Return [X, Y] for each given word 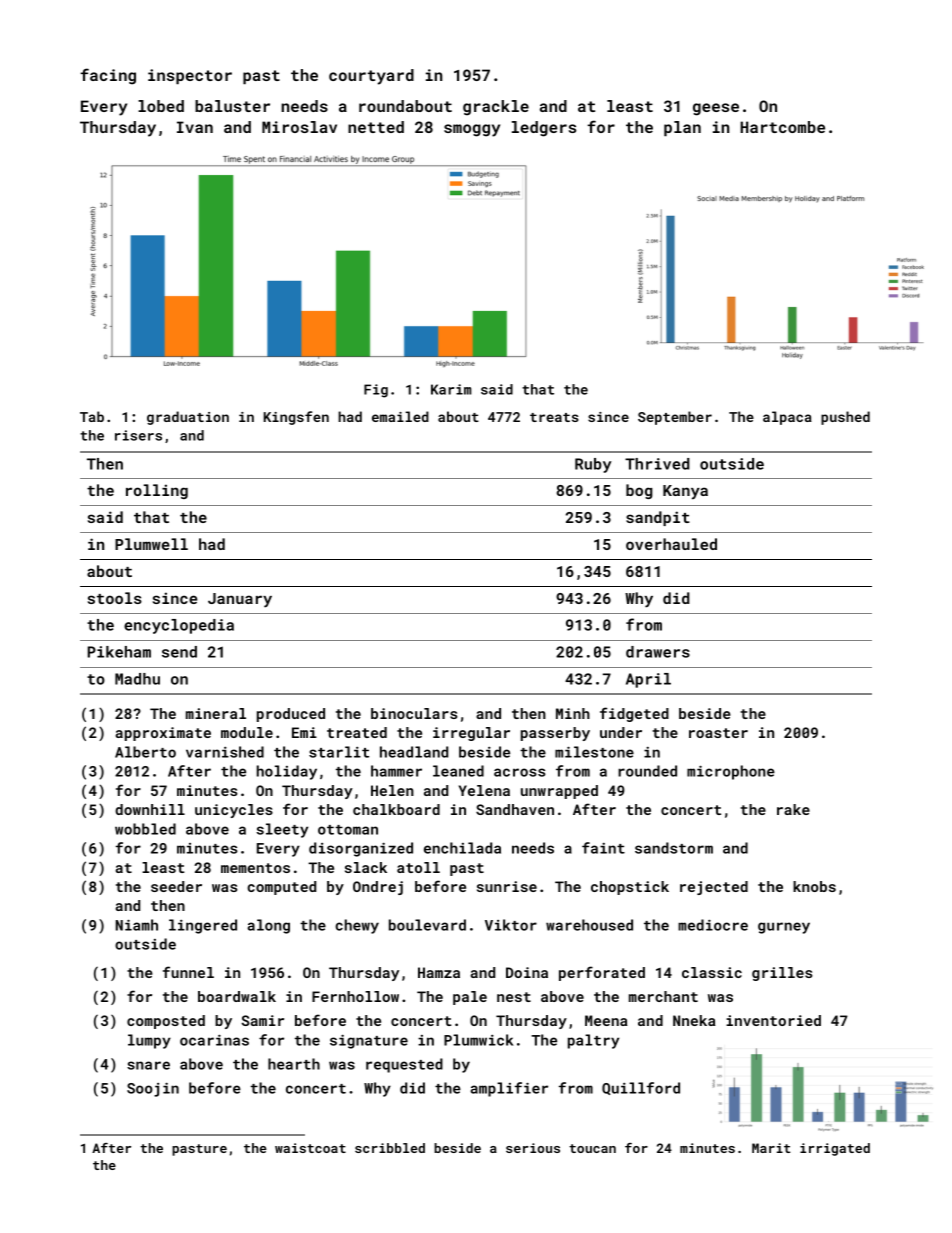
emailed [400, 416]
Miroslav [299, 127]
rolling [157, 491]
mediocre [713, 925]
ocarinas [214, 1040]
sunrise [507, 886]
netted [376, 127]
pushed [845, 418]
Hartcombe [782, 127]
